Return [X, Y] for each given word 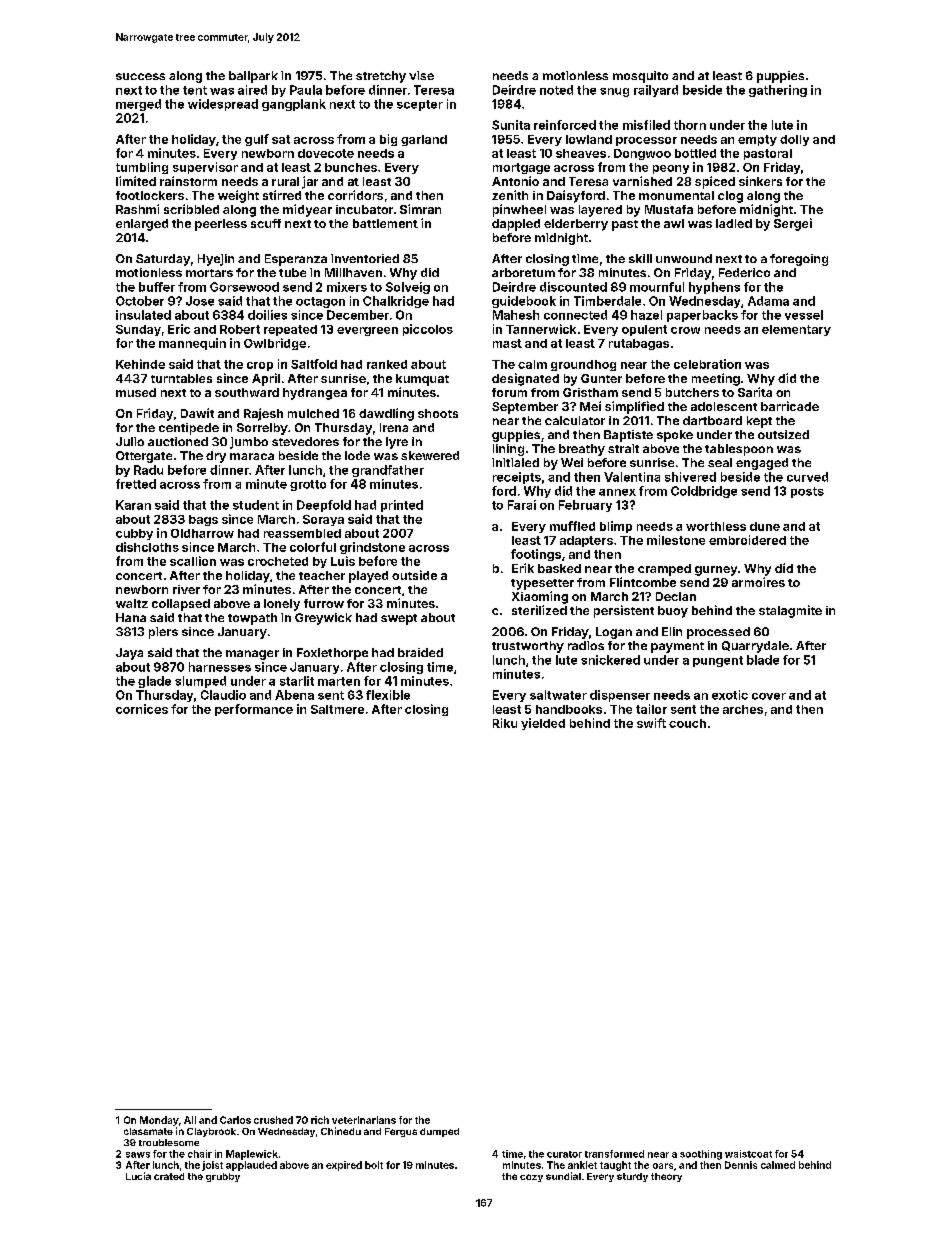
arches [743, 709]
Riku [505, 723]
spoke [675, 436]
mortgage [521, 168]
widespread [223, 105]
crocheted [278, 561]
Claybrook [211, 1132]
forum [509, 392]
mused [136, 392]
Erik [523, 568]
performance [254, 710]
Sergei [793, 224]
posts [807, 492]
